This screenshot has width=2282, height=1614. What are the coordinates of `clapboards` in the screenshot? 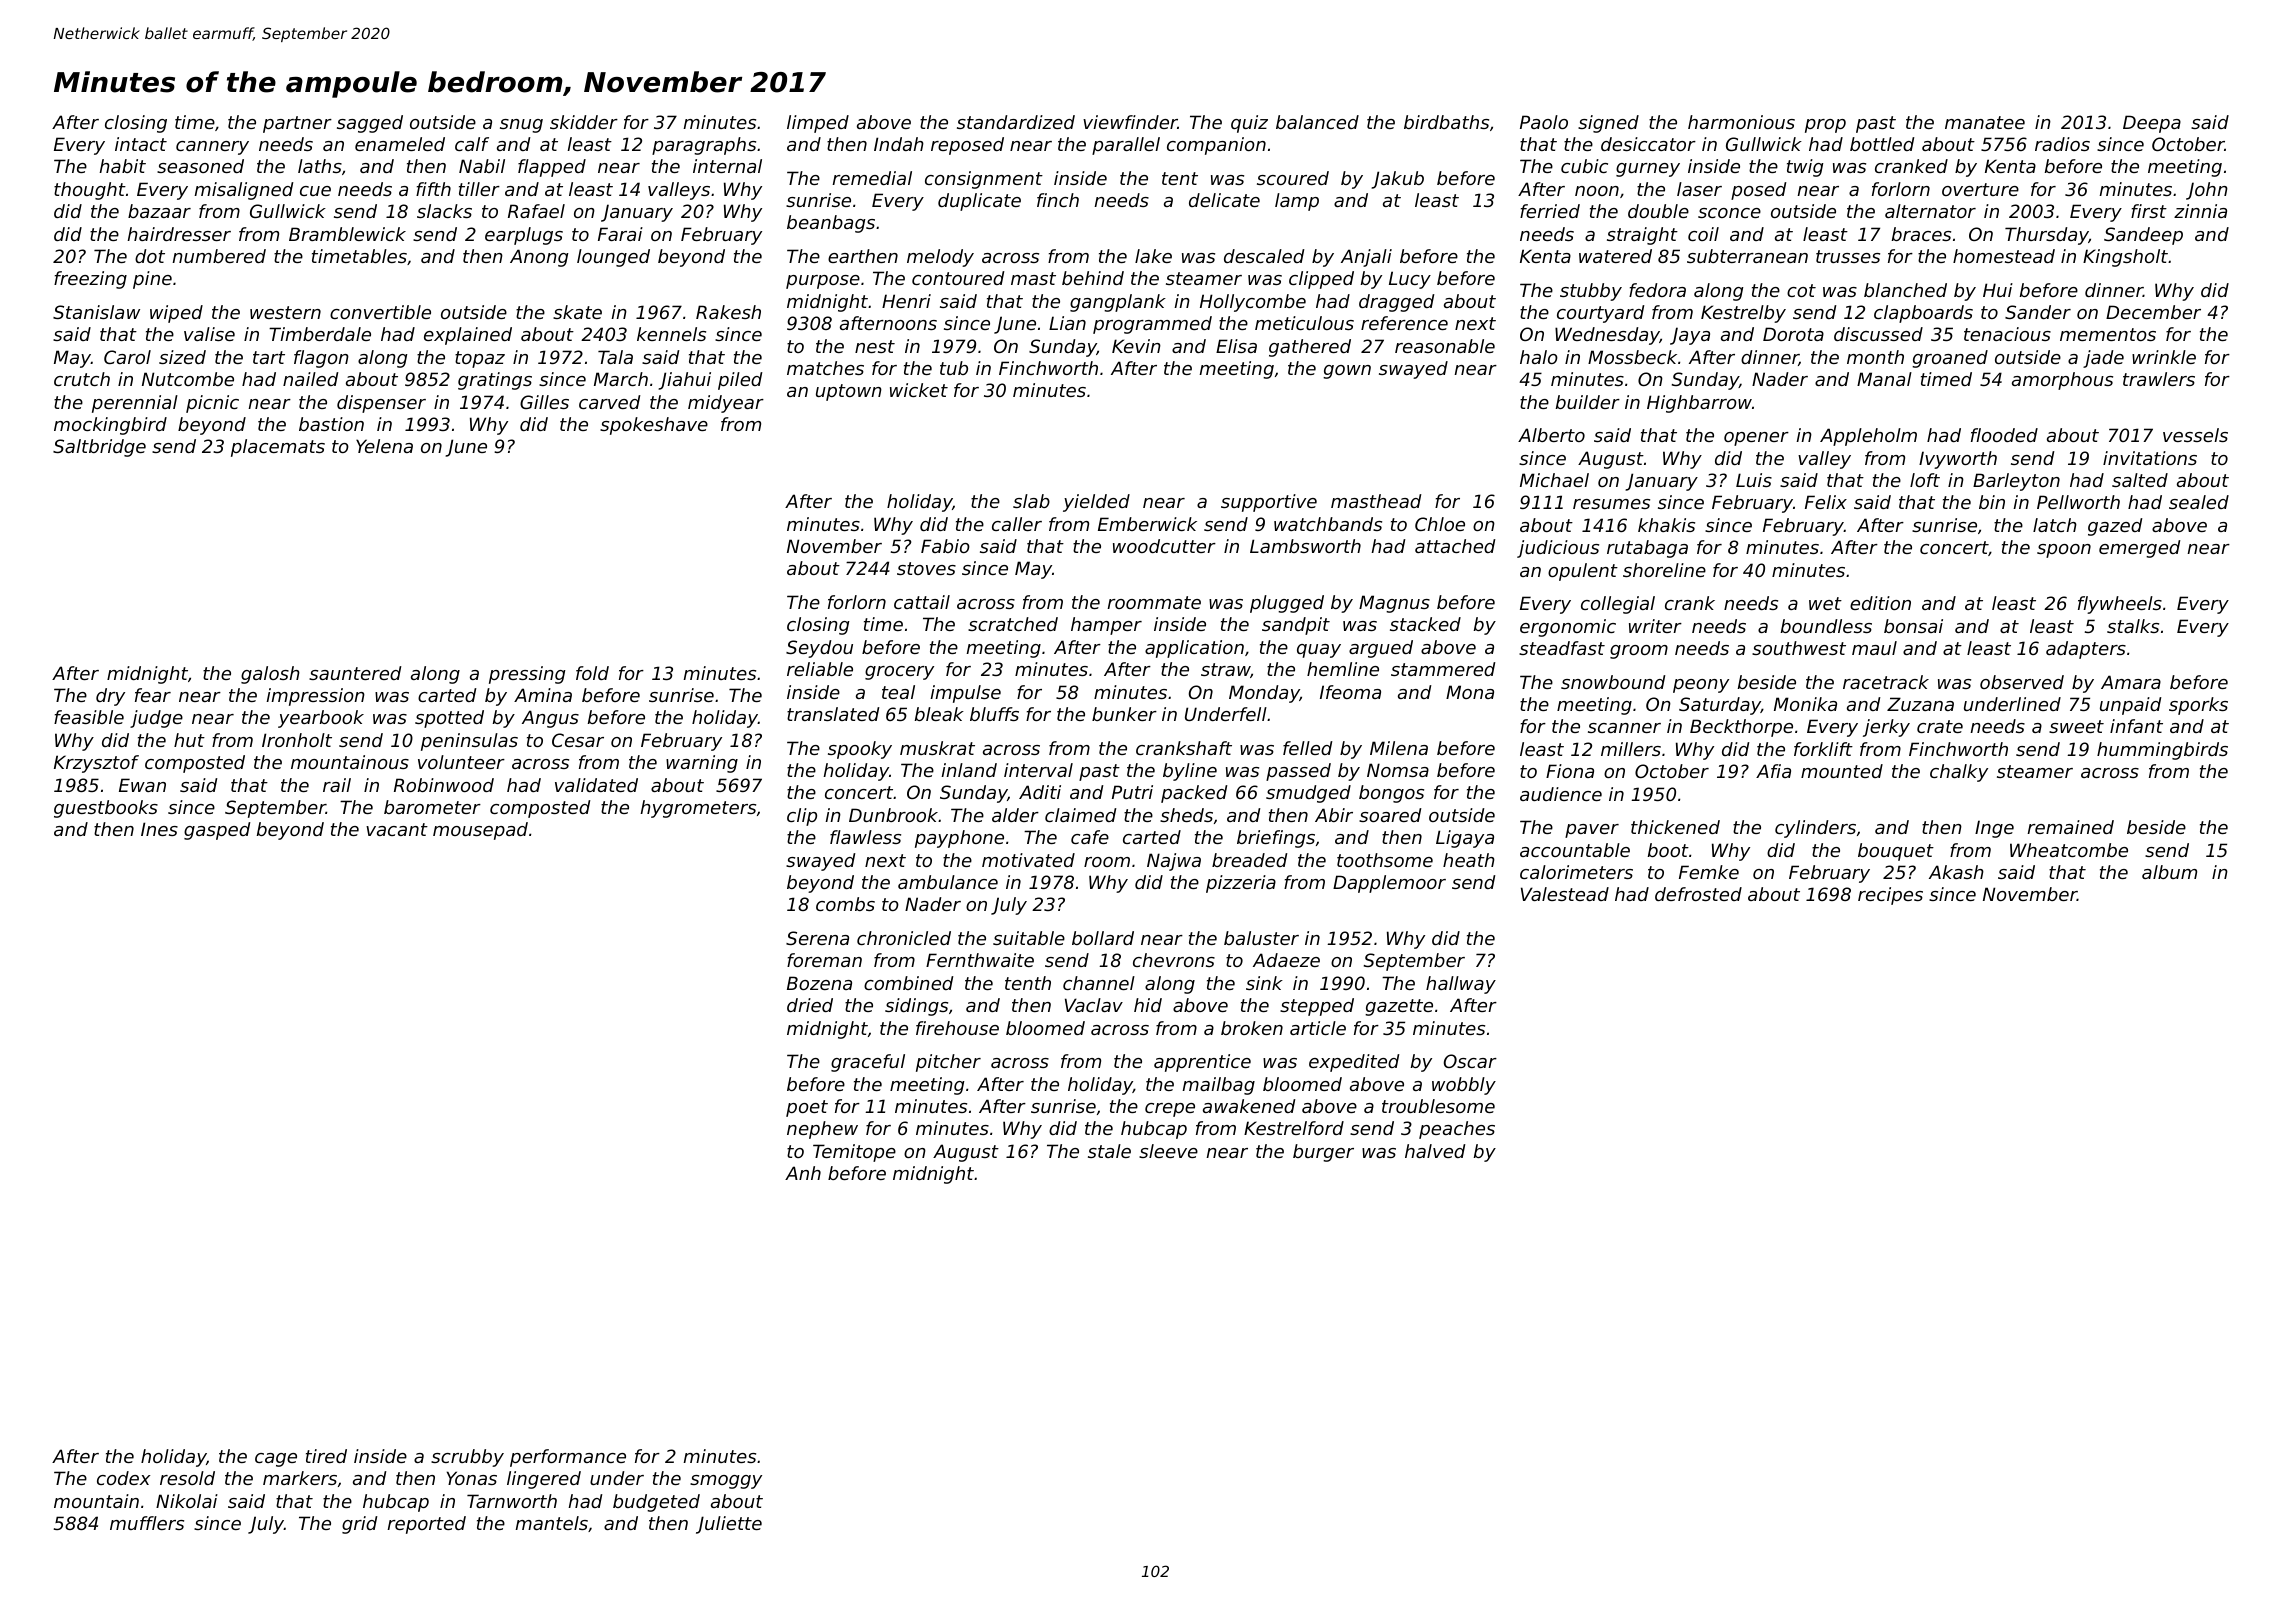 It's located at (1923, 314).
